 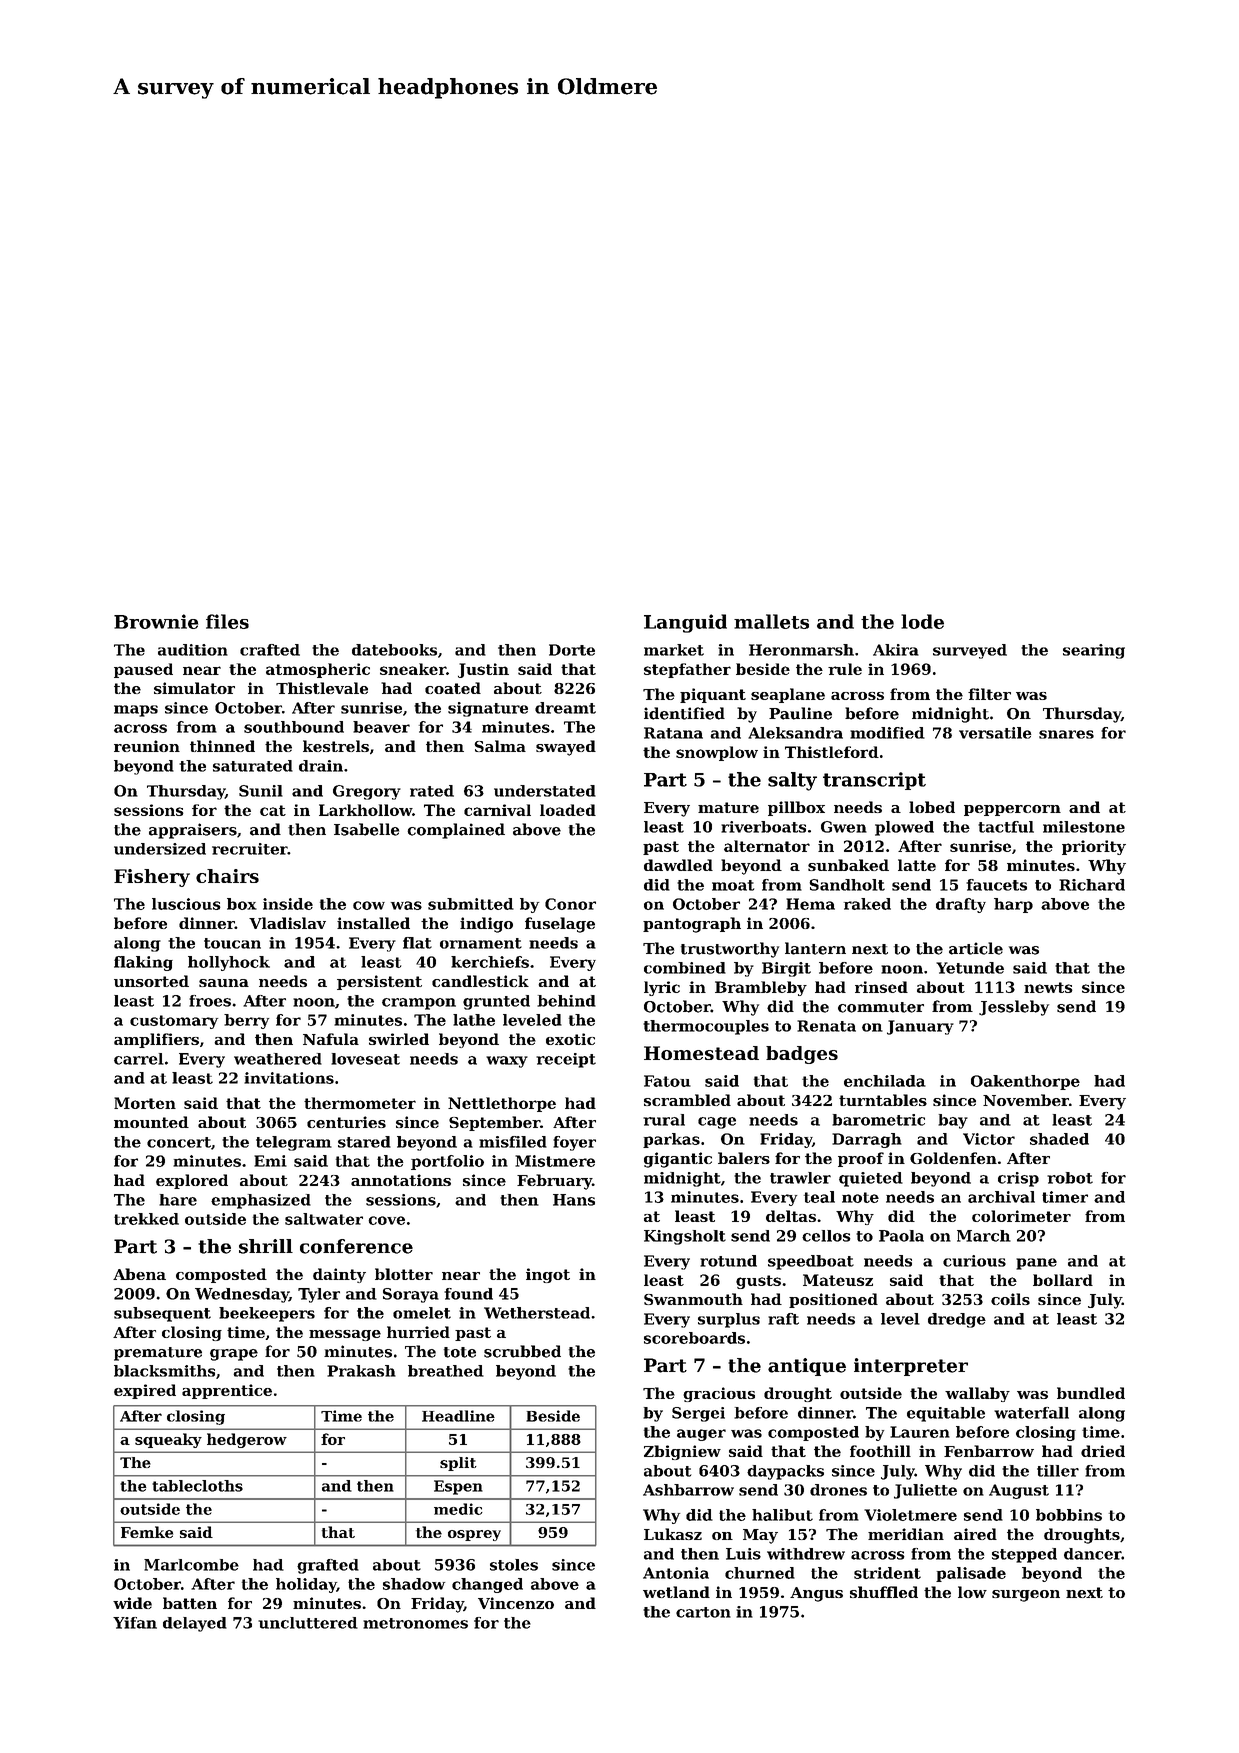 What do you see at coordinates (920, 1027) in the screenshot?
I see `January` at bounding box center [920, 1027].
